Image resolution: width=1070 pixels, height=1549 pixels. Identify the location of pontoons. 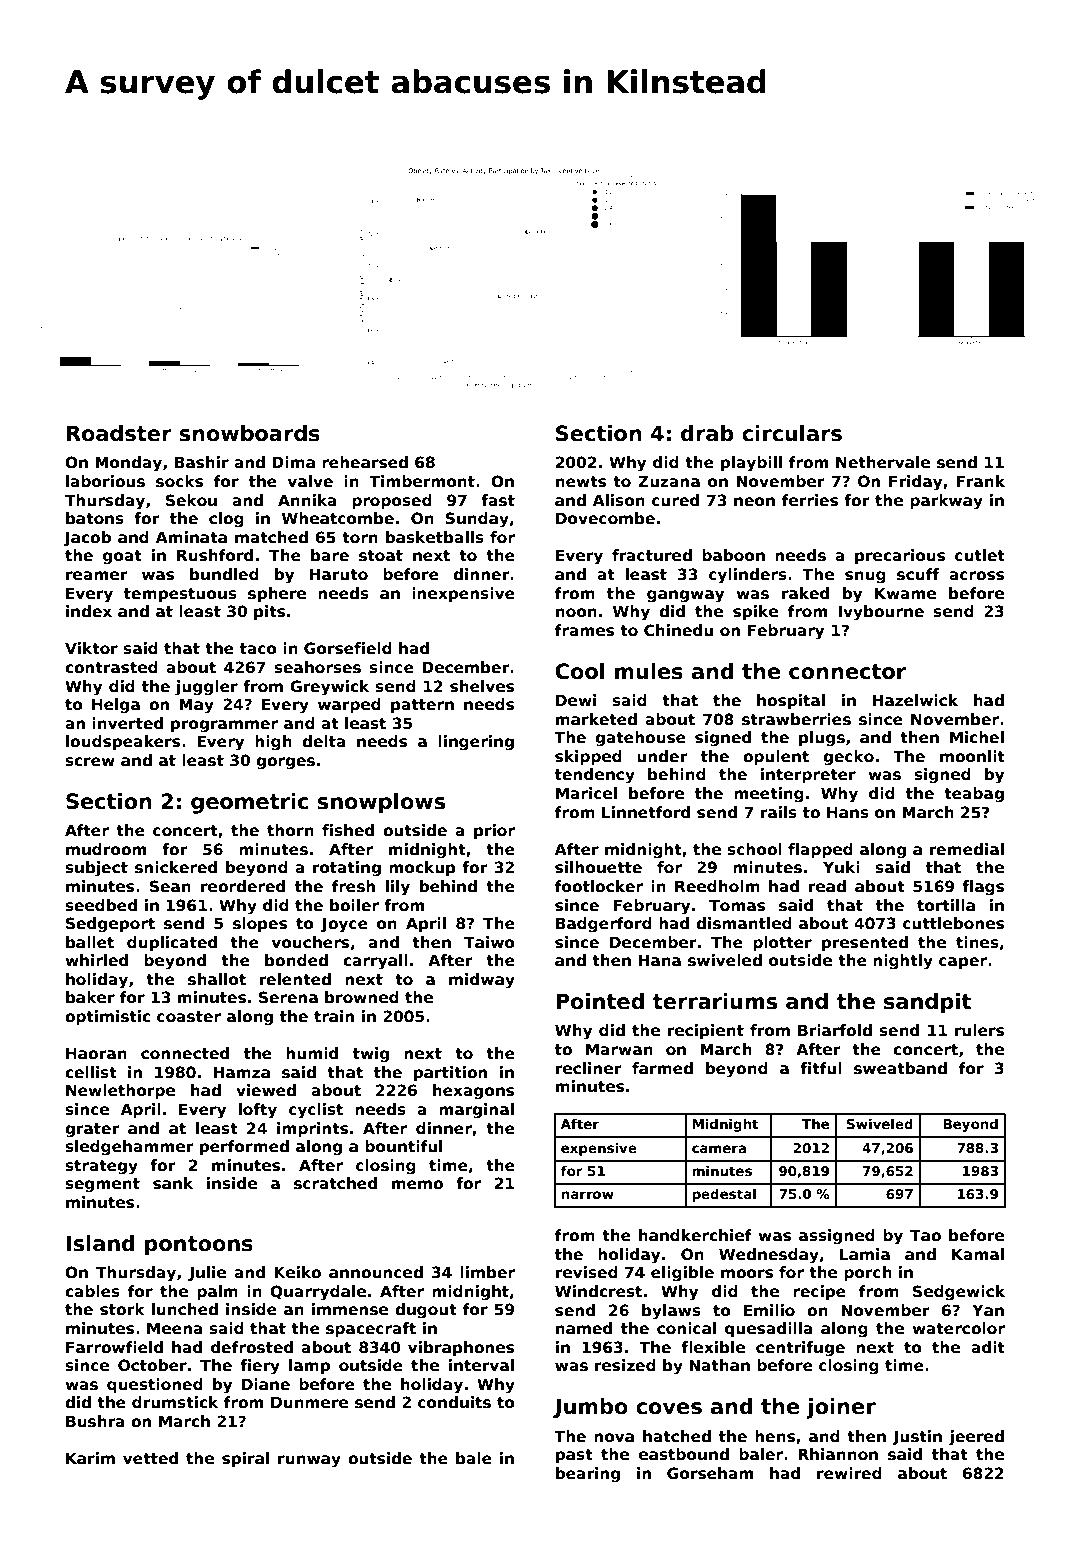
(199, 1246).
